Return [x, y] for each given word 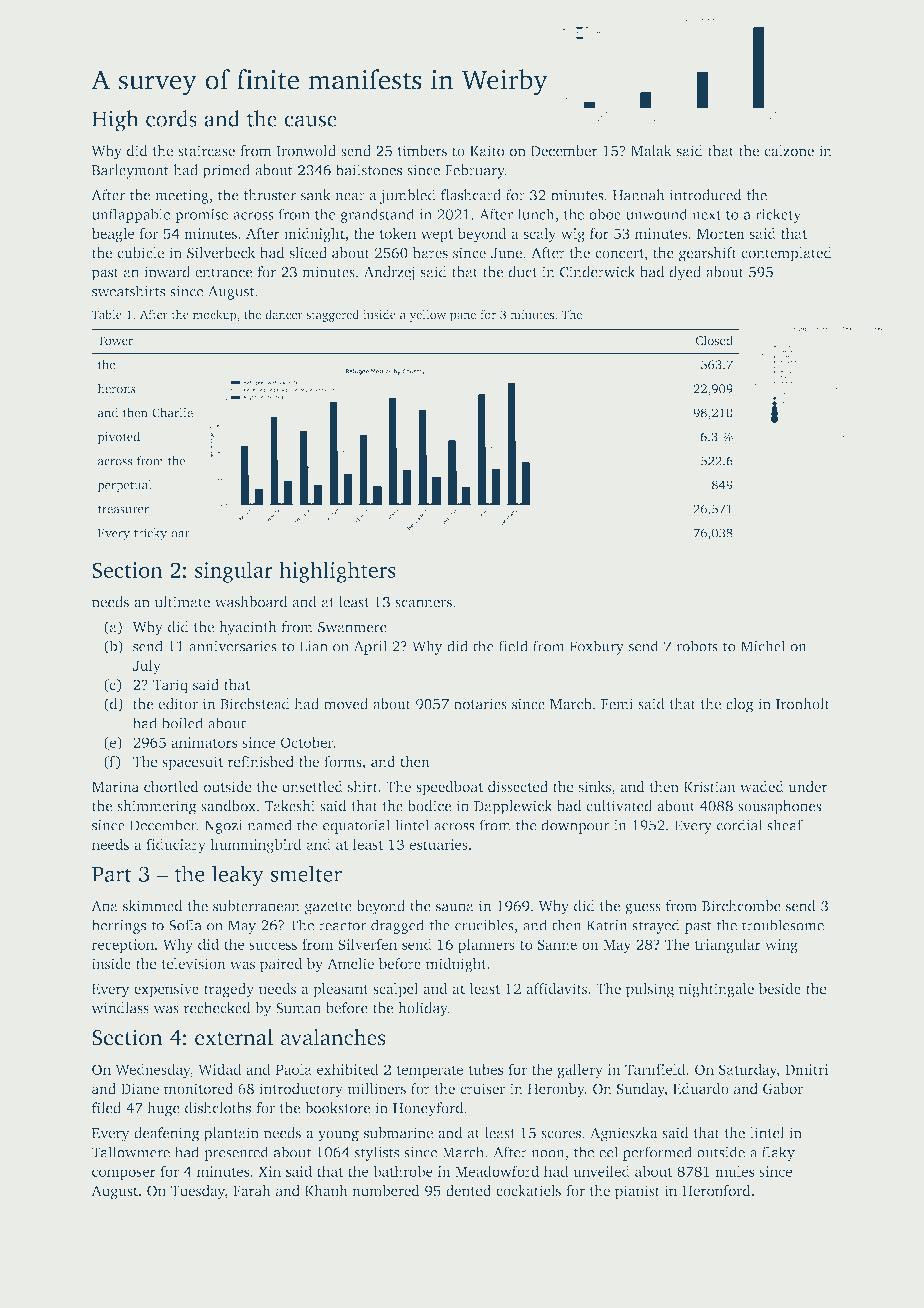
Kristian [710, 786]
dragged [398, 926]
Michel [762, 646]
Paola [293, 1069]
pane [463, 317]
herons [116, 388]
